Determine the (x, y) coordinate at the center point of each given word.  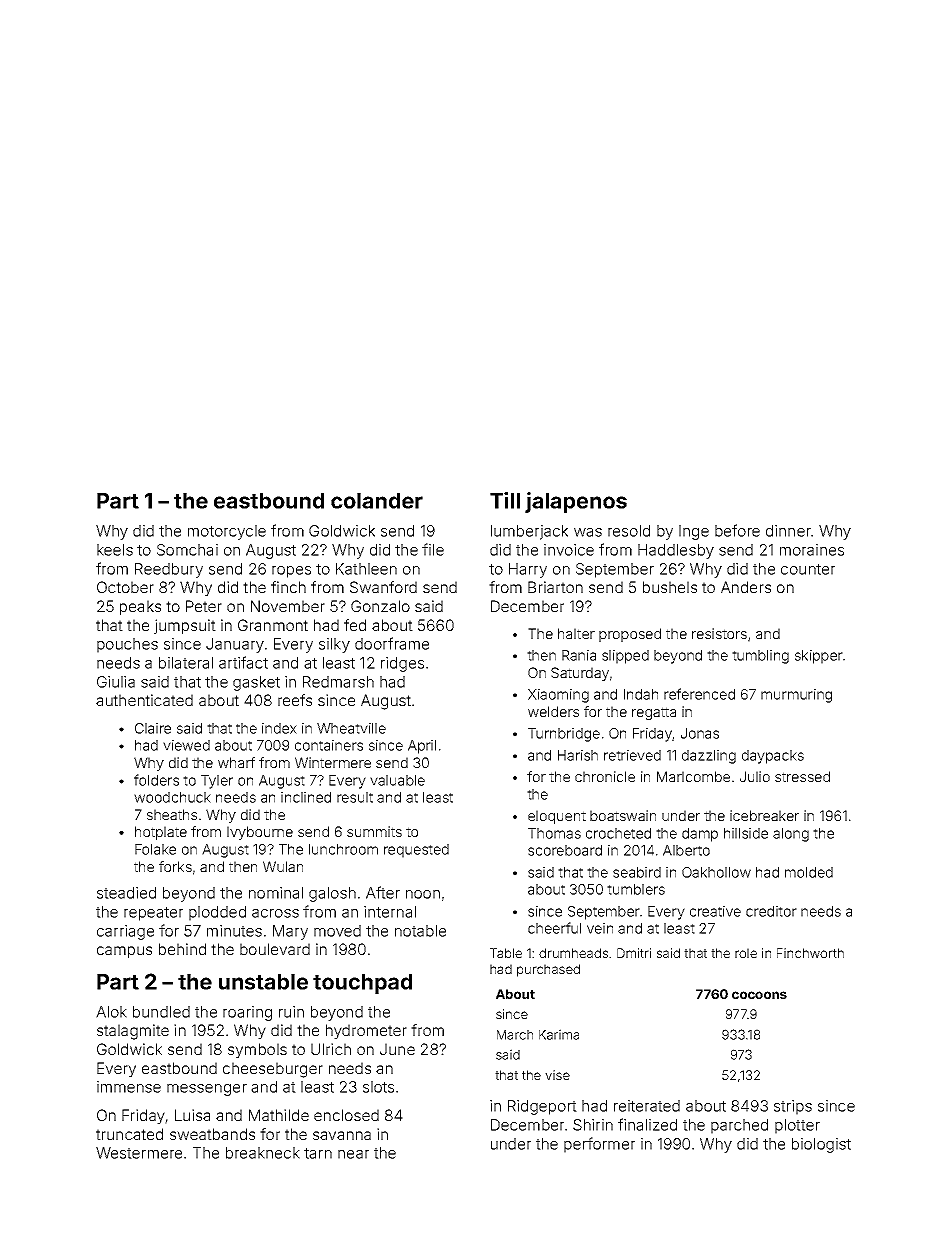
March (515, 1035)
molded (809, 872)
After (383, 892)
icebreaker (764, 815)
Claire (153, 728)
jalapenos (576, 502)
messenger (207, 1090)
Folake (155, 849)
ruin (291, 1012)
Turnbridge (564, 735)
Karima (559, 1034)
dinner (788, 531)
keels (115, 550)
